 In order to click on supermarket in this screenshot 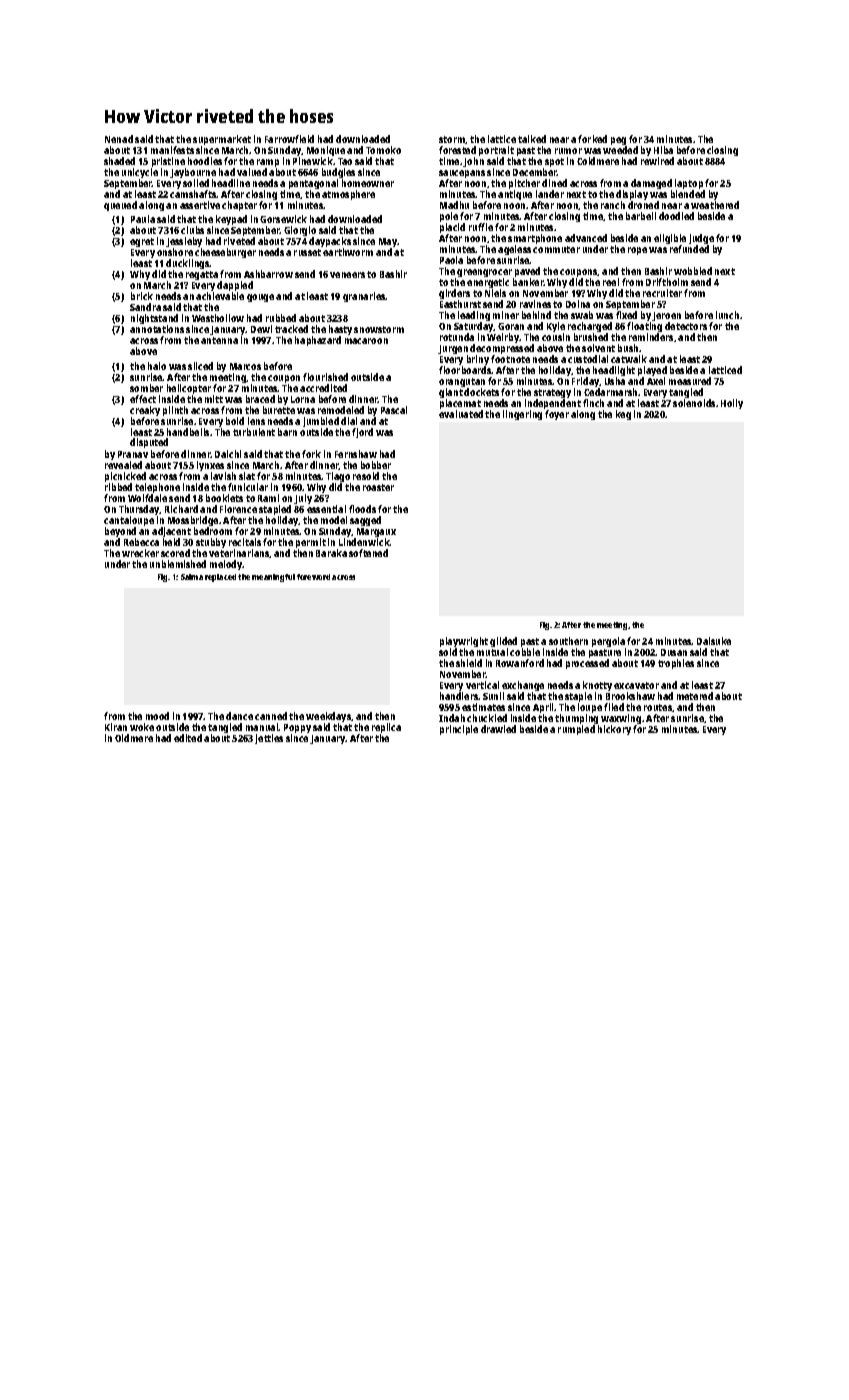, I will do `click(222, 141)`.
